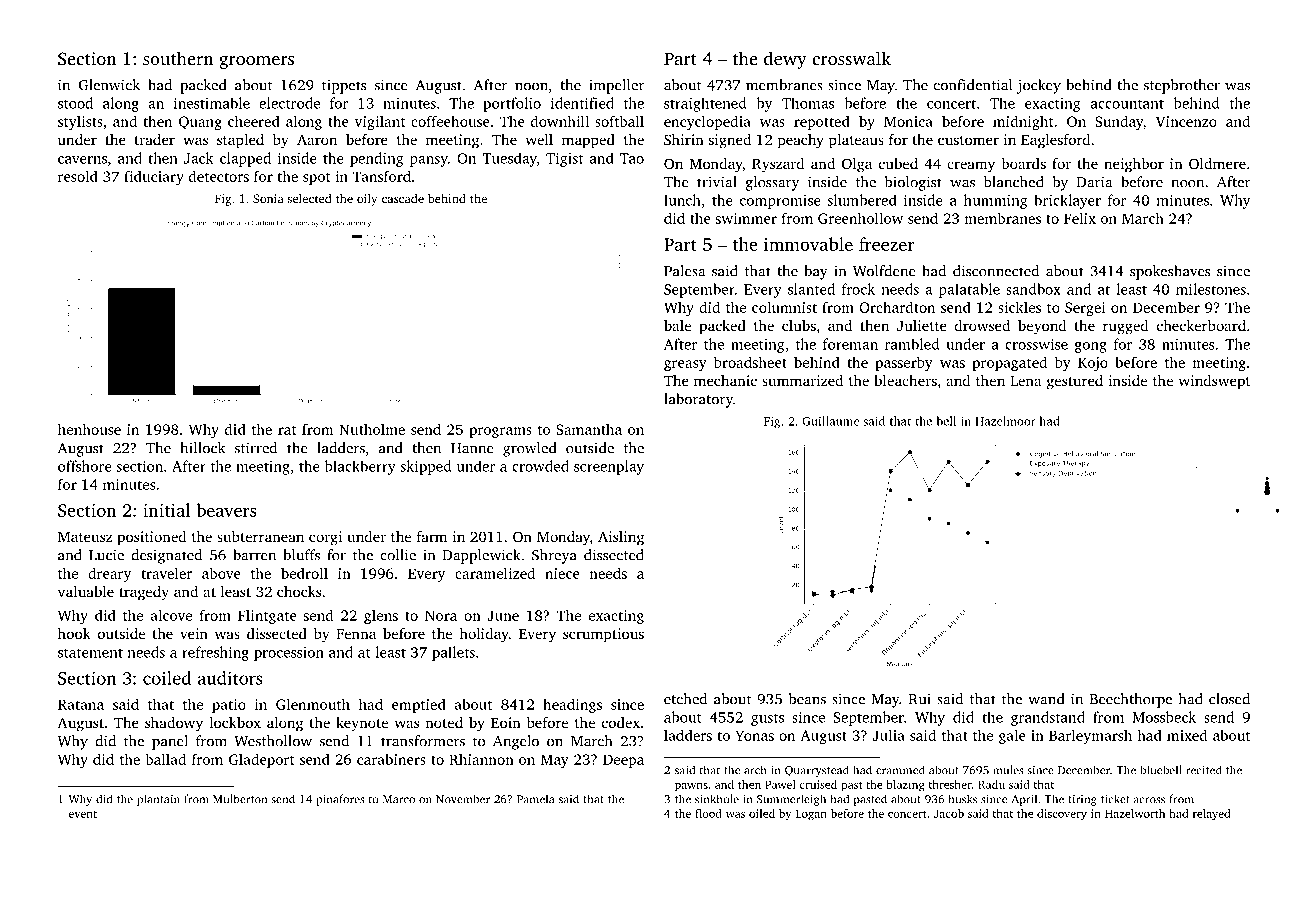 The height and width of the screenshot is (924, 1308). I want to click on stepbrother, so click(1182, 86).
